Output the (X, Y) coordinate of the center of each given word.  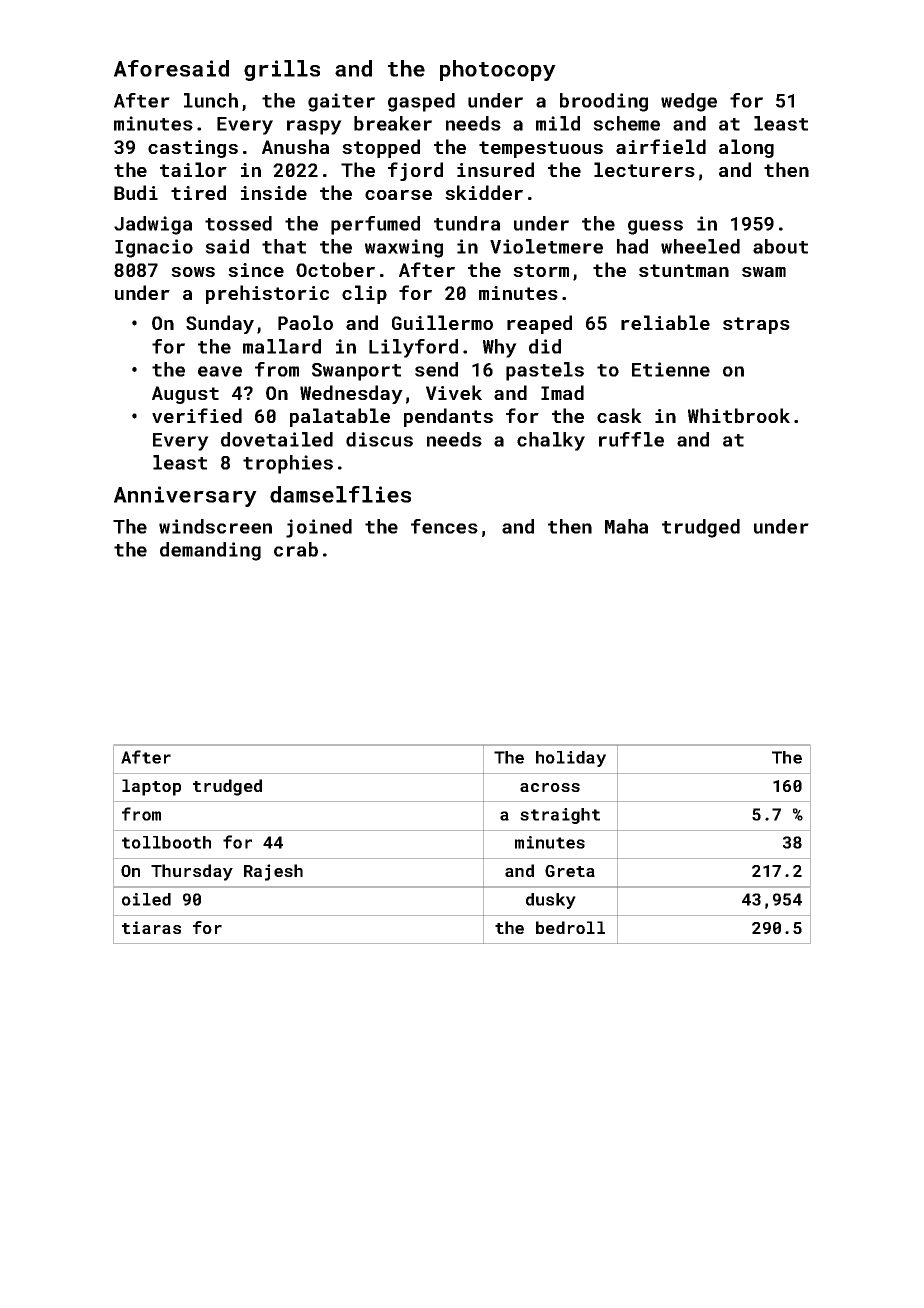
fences (444, 526)
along (746, 148)
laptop (151, 787)
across (550, 787)
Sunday (220, 324)
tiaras (151, 927)
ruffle (631, 439)
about (780, 246)
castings (193, 149)
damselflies (340, 494)
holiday (571, 759)
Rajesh (273, 872)
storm (541, 270)
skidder (484, 192)
